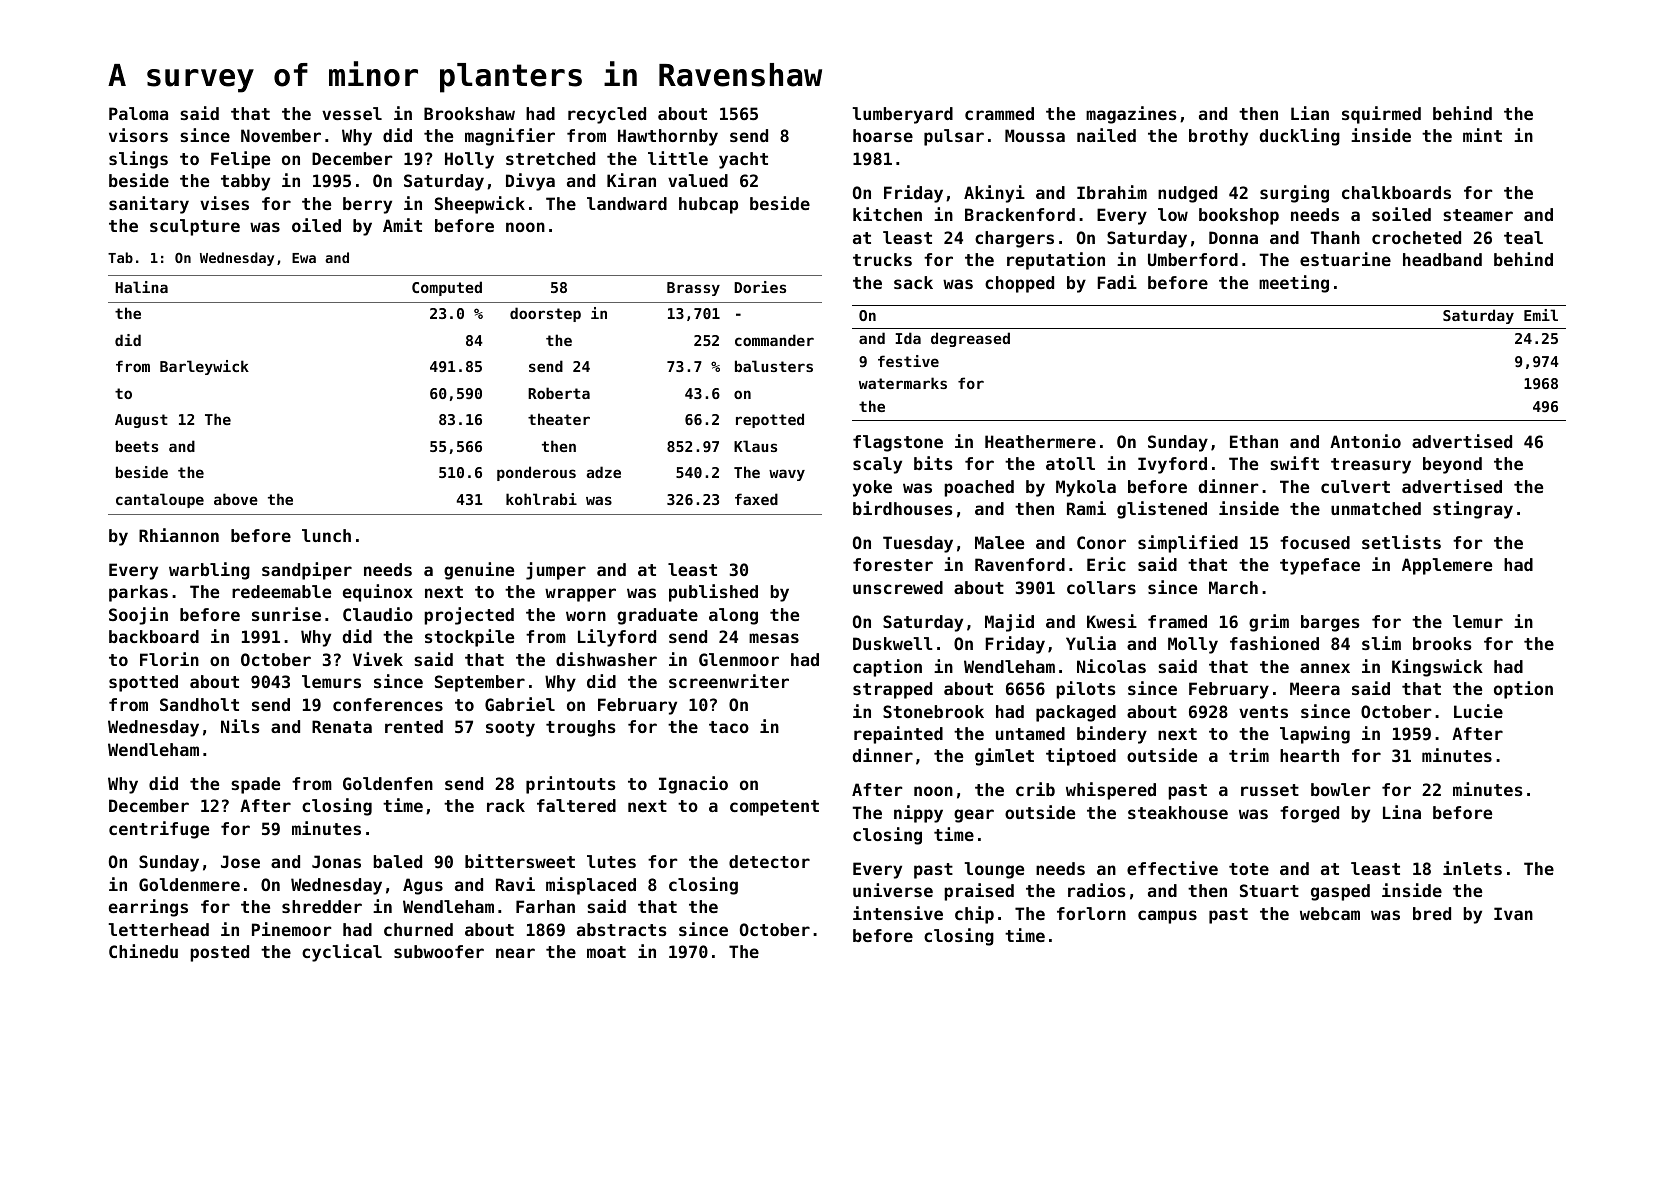  What do you see at coordinates (439, 951) in the document?
I see `subwoofer` at bounding box center [439, 951].
